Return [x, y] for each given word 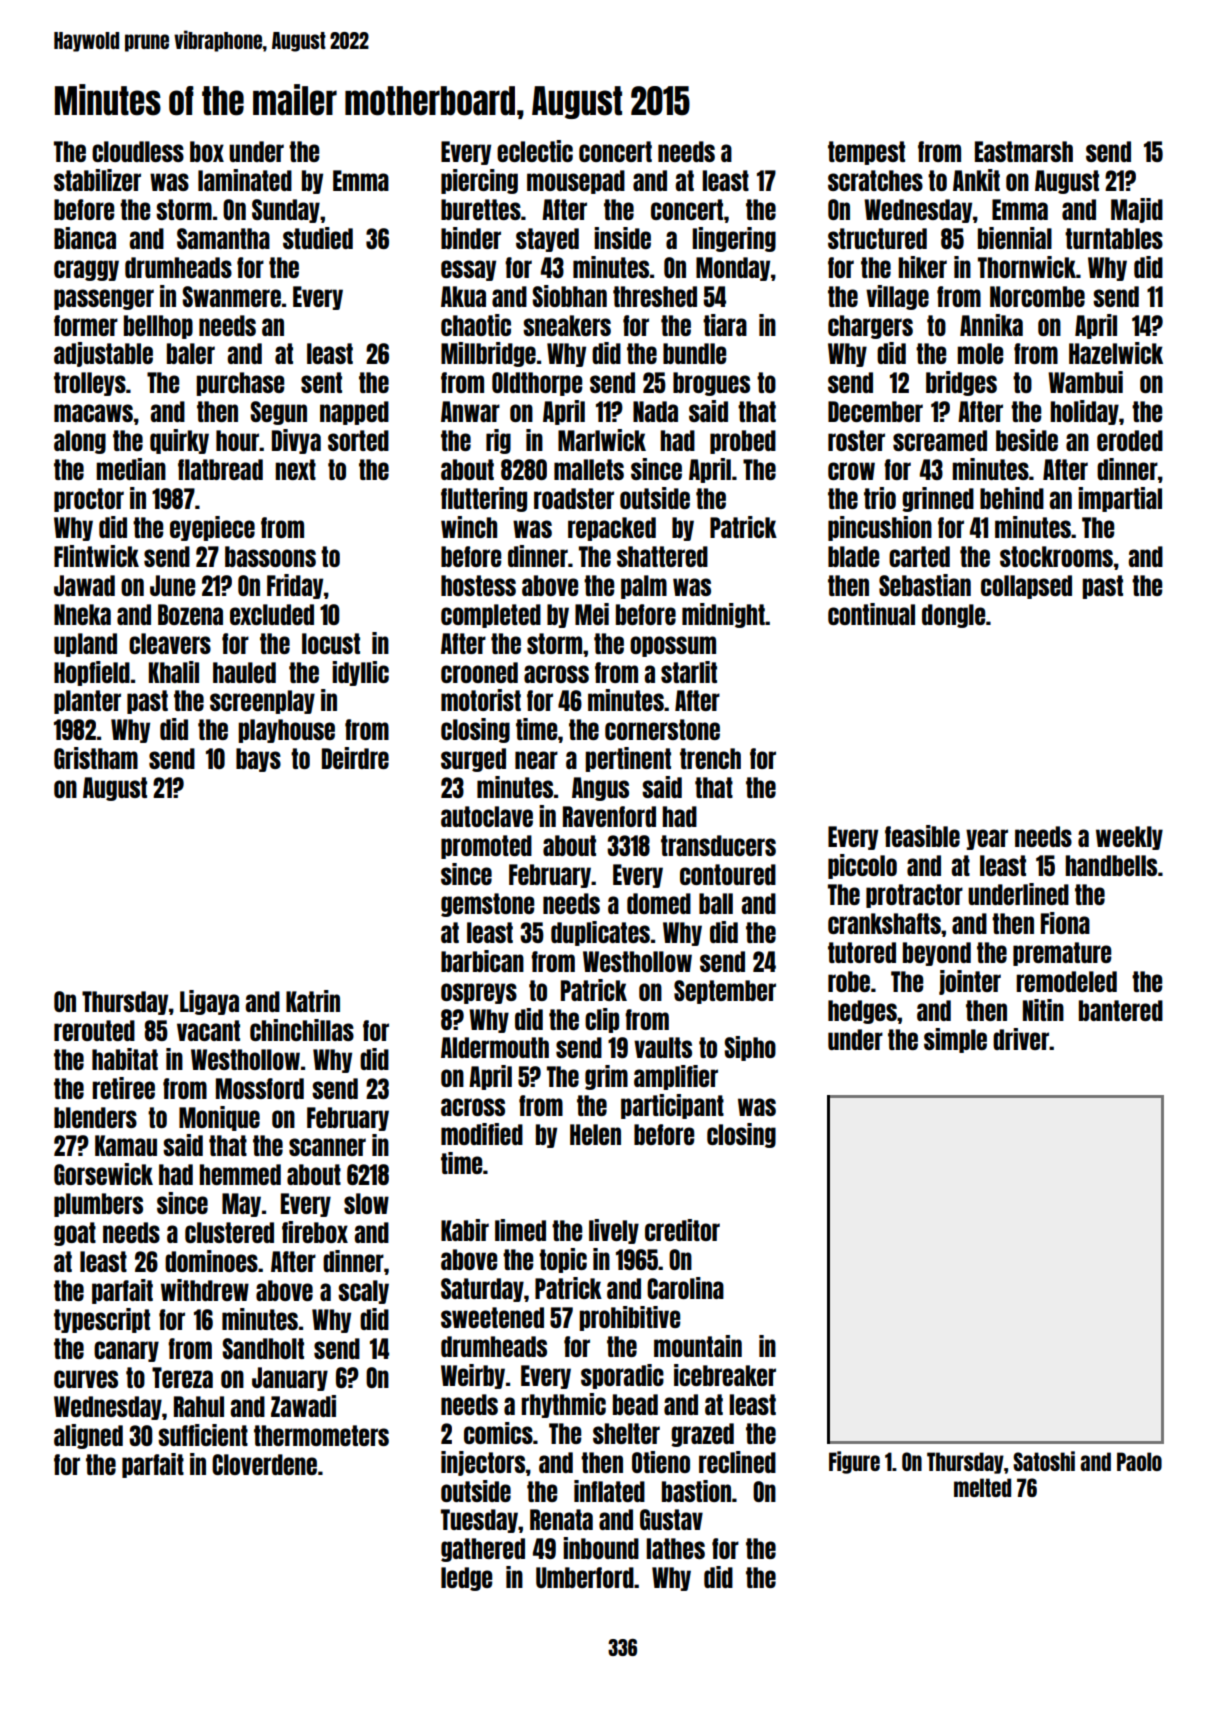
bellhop [158, 327]
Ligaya [209, 1002]
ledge [466, 1579]
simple [955, 1040]
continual [871, 614]
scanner [327, 1147]
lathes [675, 1548]
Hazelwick [1116, 353]
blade [853, 556]
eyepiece [212, 528]
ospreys [479, 993]
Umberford [585, 1577]
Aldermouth [495, 1047]
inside [622, 238]
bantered [1121, 1010]
